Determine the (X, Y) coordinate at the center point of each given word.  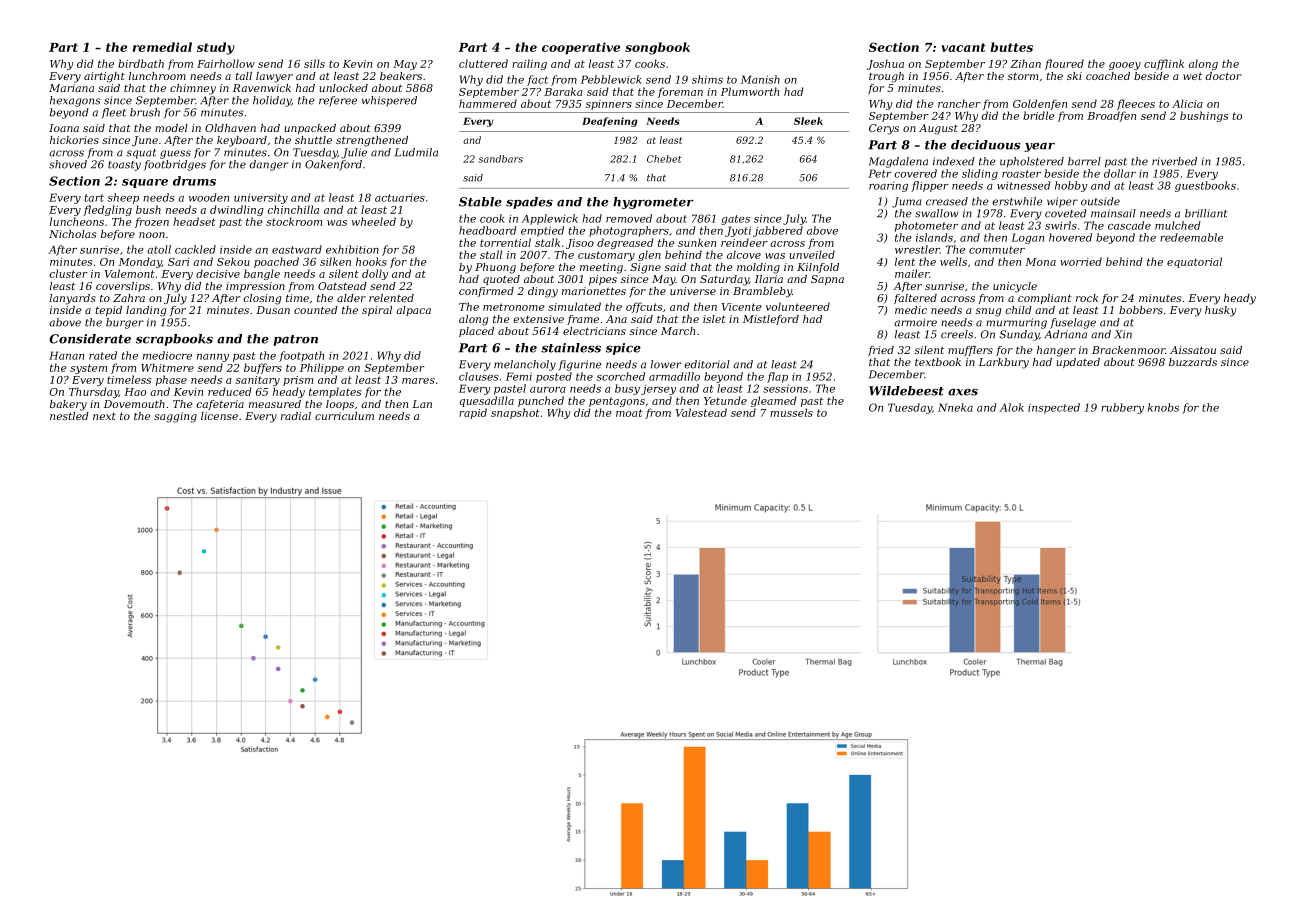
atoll (159, 249)
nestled (69, 416)
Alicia (1187, 103)
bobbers (1141, 310)
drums (194, 181)
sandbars (501, 159)
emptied (542, 231)
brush (145, 112)
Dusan (273, 310)
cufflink (1164, 64)
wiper (1062, 202)
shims (707, 79)
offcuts (644, 307)
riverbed (1174, 161)
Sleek (808, 121)
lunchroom (157, 76)
